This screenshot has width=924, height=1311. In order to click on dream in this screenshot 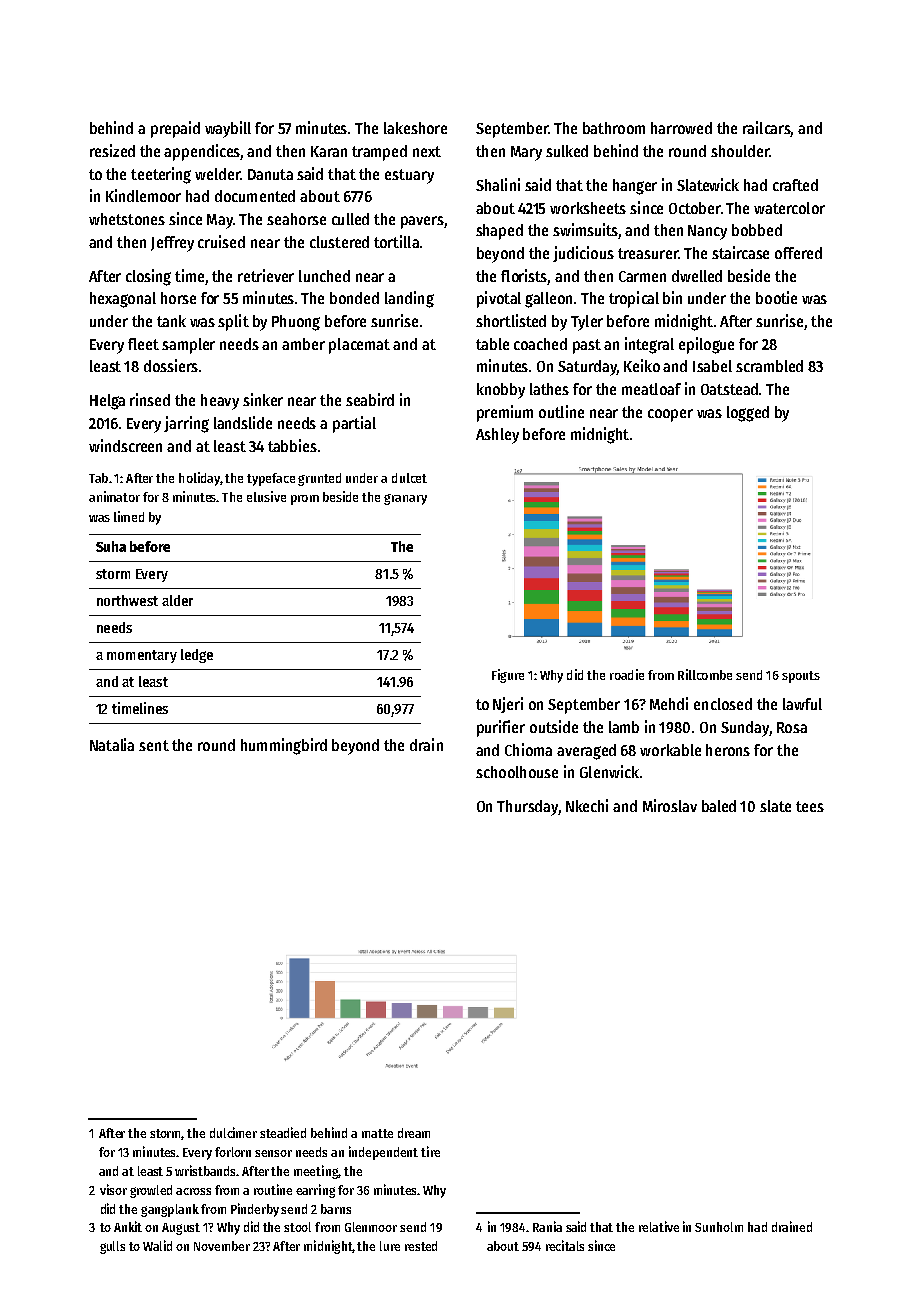, I will do `click(414, 1133)`.
